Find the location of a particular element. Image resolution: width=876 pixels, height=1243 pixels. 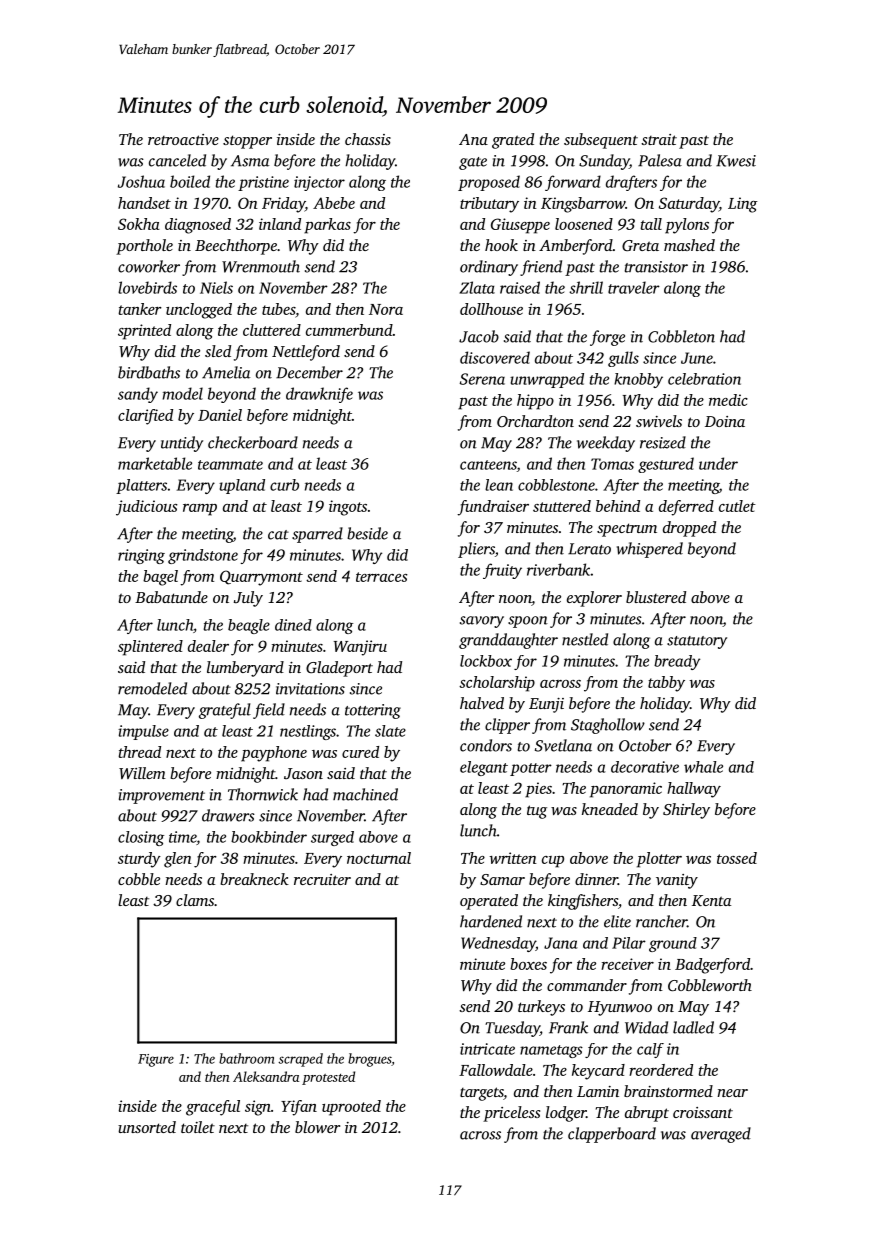

cummerbund is located at coordinates (349, 330).
